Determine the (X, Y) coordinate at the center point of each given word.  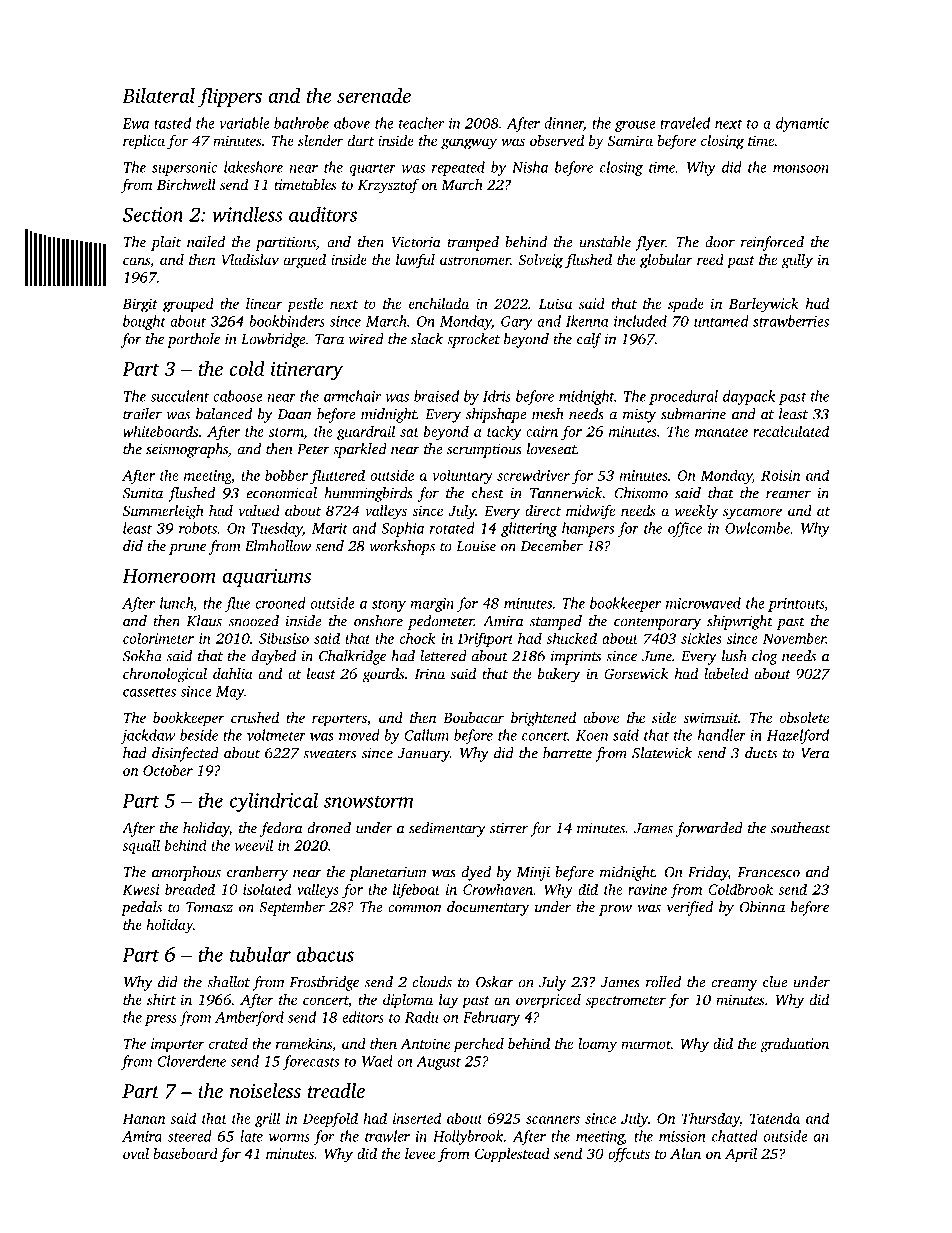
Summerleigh (163, 512)
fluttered (337, 476)
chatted (735, 1136)
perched (479, 1045)
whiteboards (160, 431)
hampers (588, 529)
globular (666, 261)
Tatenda (775, 1118)
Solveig (540, 261)
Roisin (780, 475)
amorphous (186, 873)
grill (267, 1119)
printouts (796, 605)
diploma (408, 1001)
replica (144, 142)
